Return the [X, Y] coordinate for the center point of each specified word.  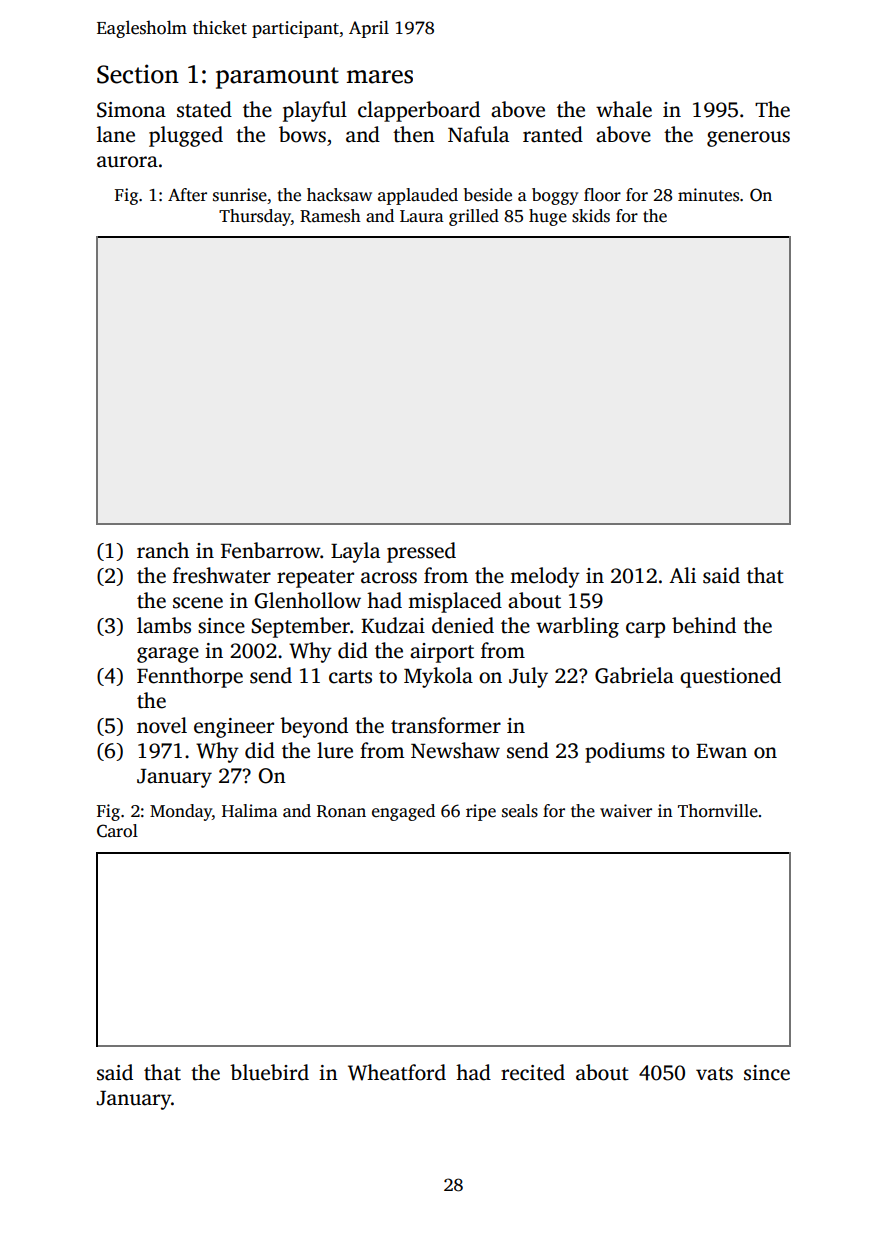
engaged [403, 812]
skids [591, 216]
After [187, 195]
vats [714, 1074]
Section [138, 74]
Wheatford [397, 1072]
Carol [117, 831]
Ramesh [330, 216]
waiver [626, 811]
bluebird [269, 1072]
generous [748, 139]
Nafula [478, 134]
